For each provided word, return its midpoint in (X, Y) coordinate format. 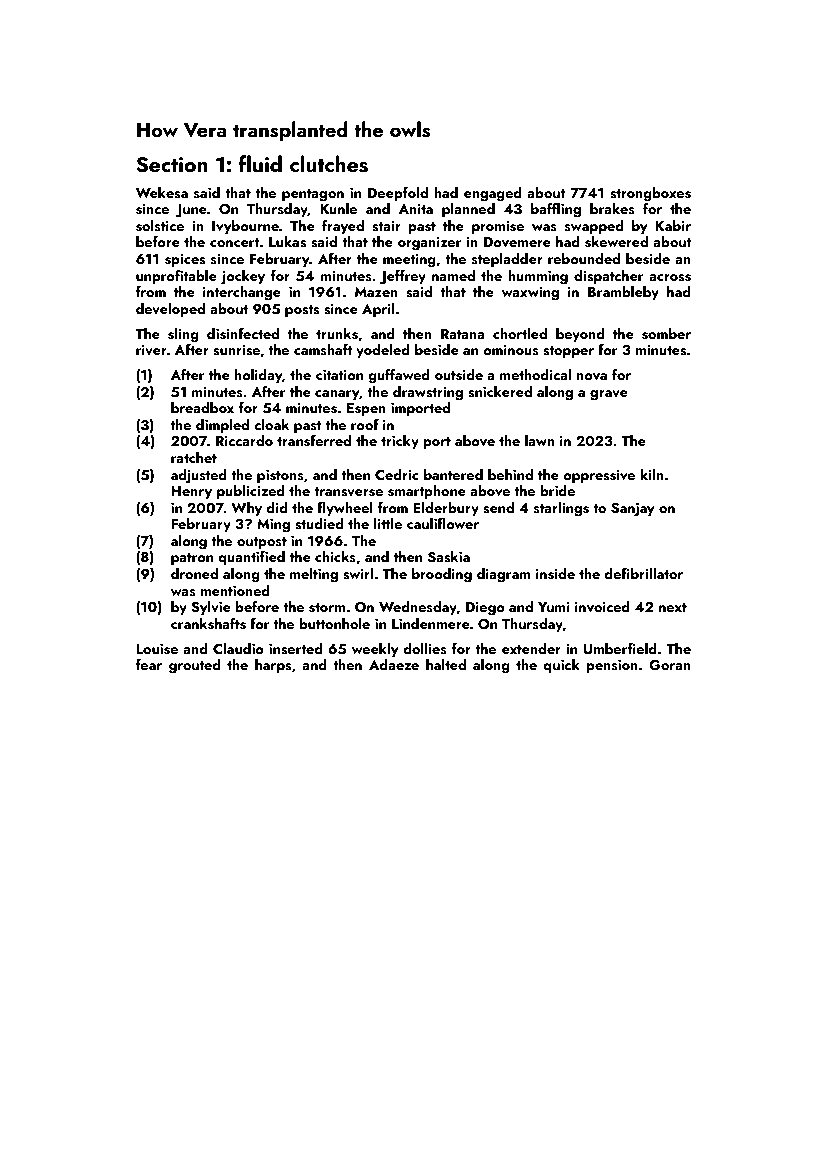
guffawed (399, 376)
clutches (329, 164)
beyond (580, 335)
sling (183, 335)
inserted (296, 649)
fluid (260, 163)
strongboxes (650, 194)
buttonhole (334, 623)
